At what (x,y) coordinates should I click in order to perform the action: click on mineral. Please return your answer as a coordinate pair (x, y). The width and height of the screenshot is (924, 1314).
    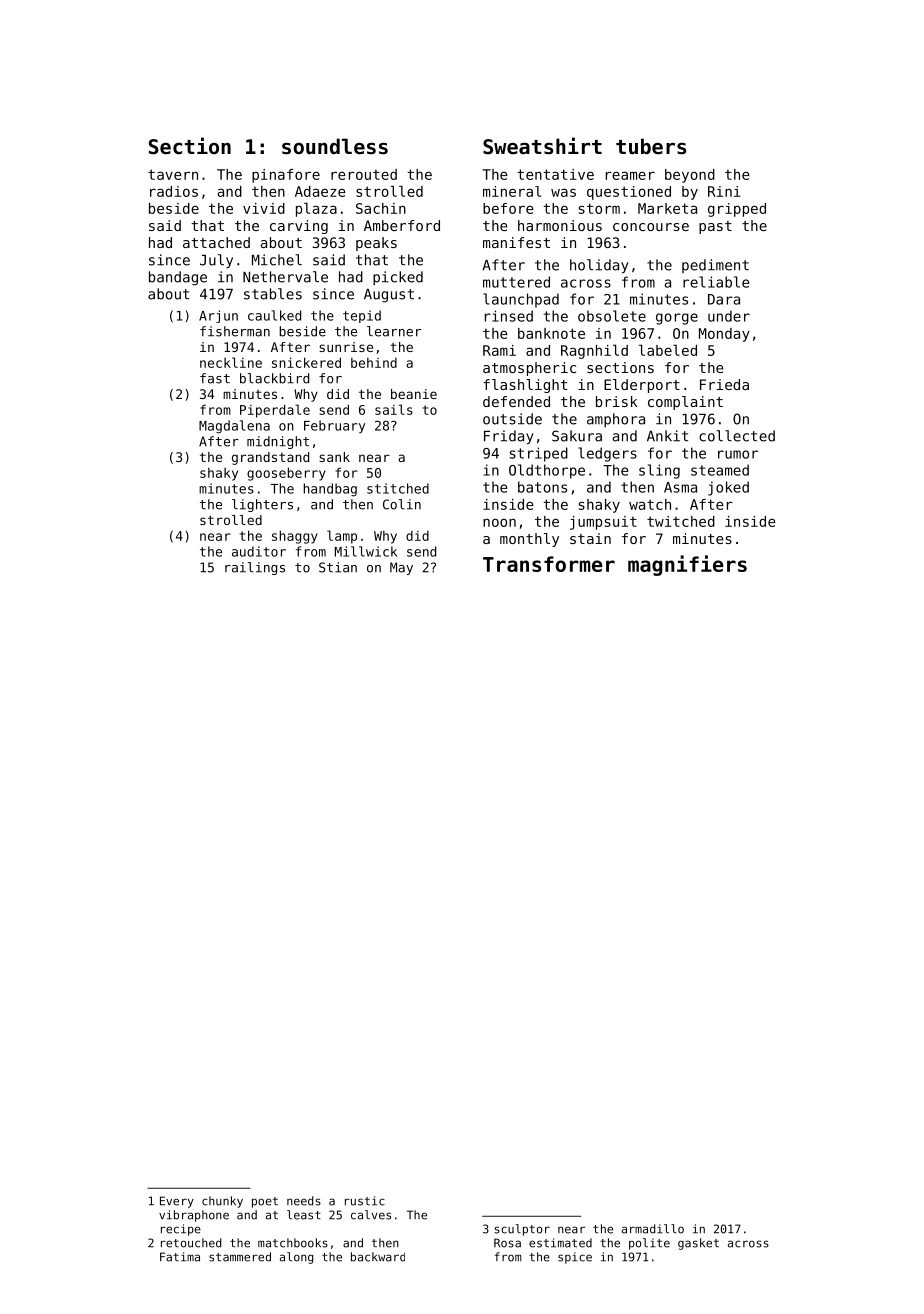
    Looking at the image, I should click on (512, 191).
